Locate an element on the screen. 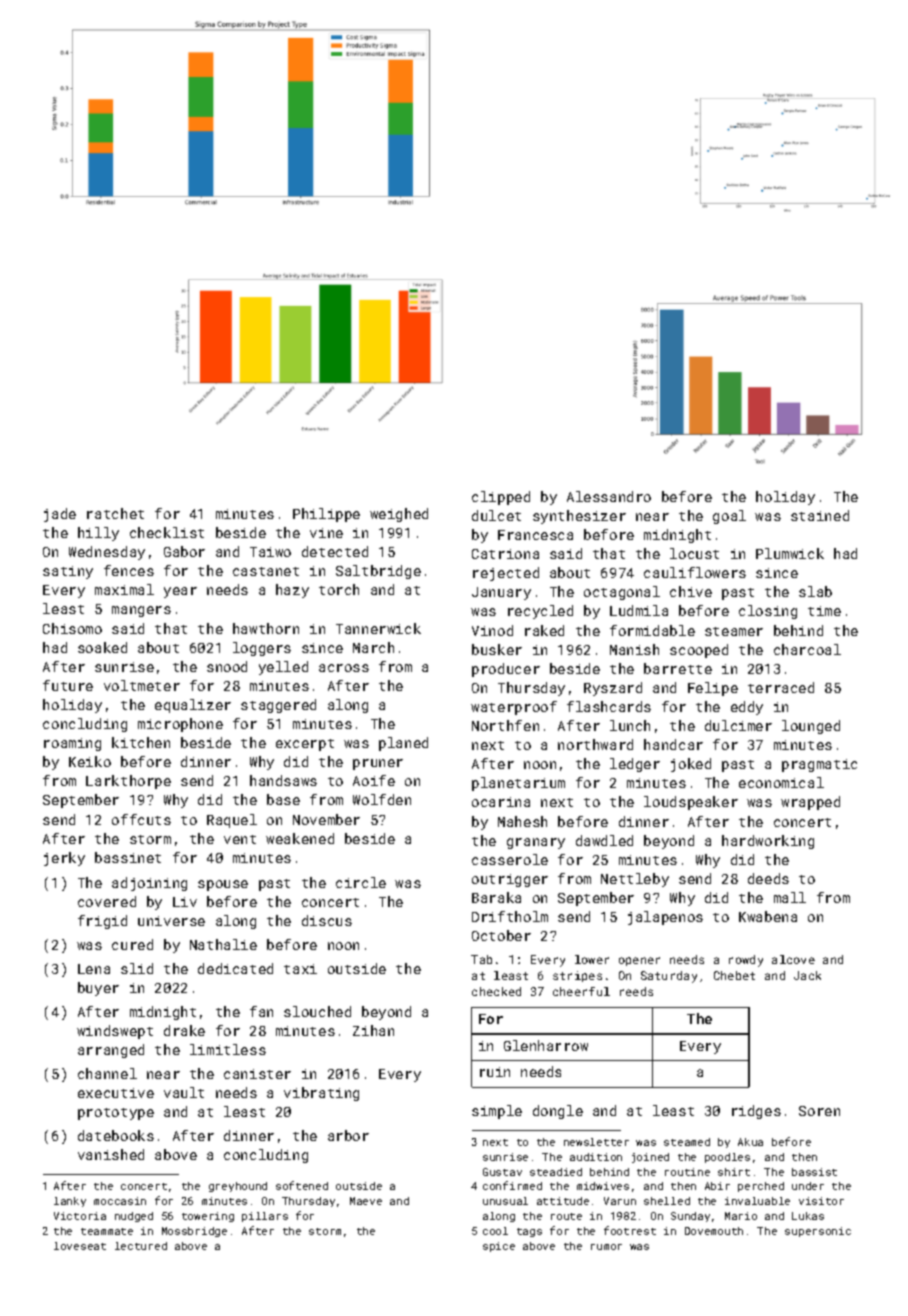  newsletter is located at coordinates (596, 1142).
